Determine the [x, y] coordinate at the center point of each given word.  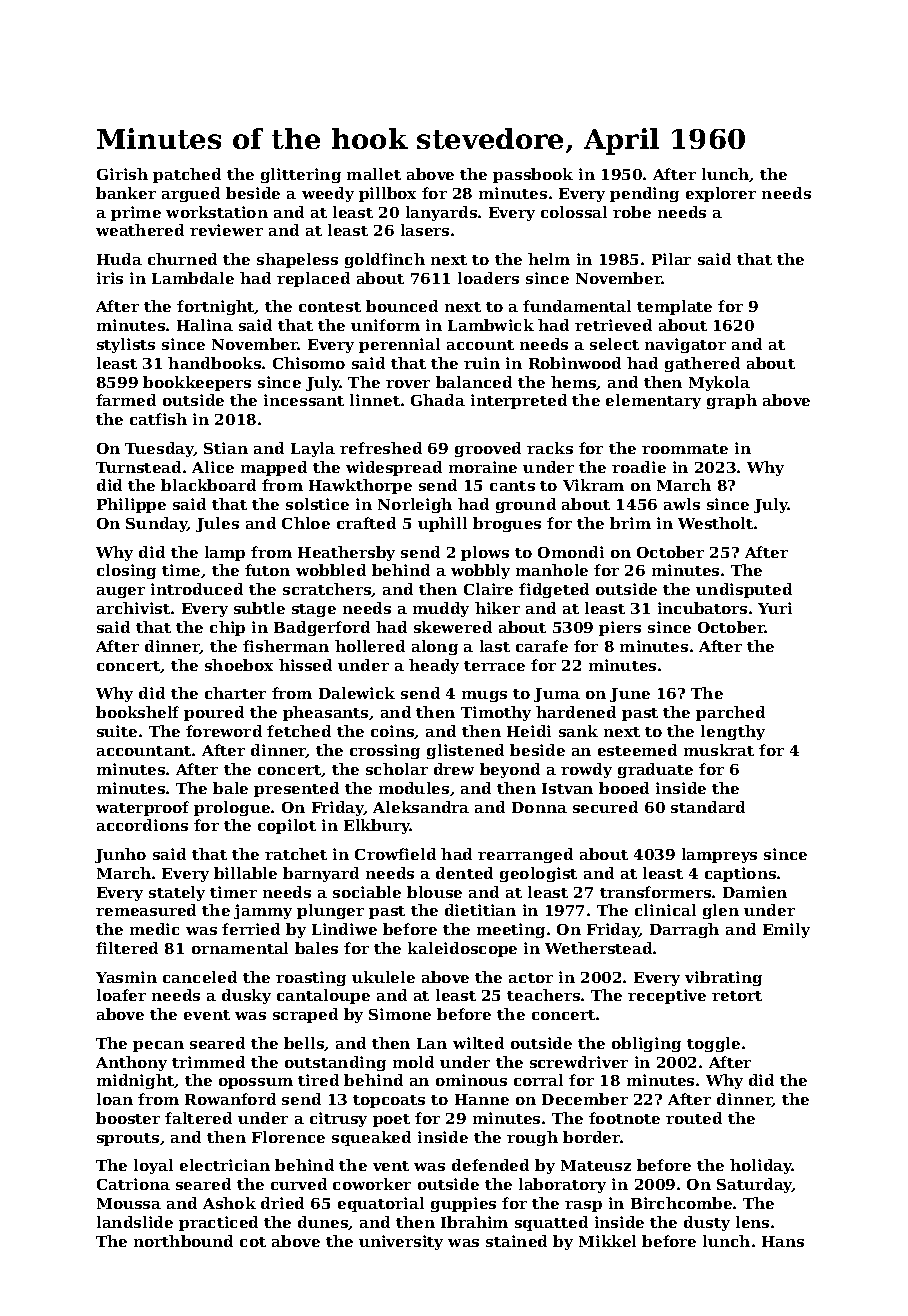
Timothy [496, 713]
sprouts [128, 1139]
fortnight [216, 307]
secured [605, 807]
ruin [482, 363]
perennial [399, 345]
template [674, 307]
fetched [299, 731]
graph [732, 401]
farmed [126, 400]
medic [154, 929]
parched [730, 713]
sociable [367, 892]
